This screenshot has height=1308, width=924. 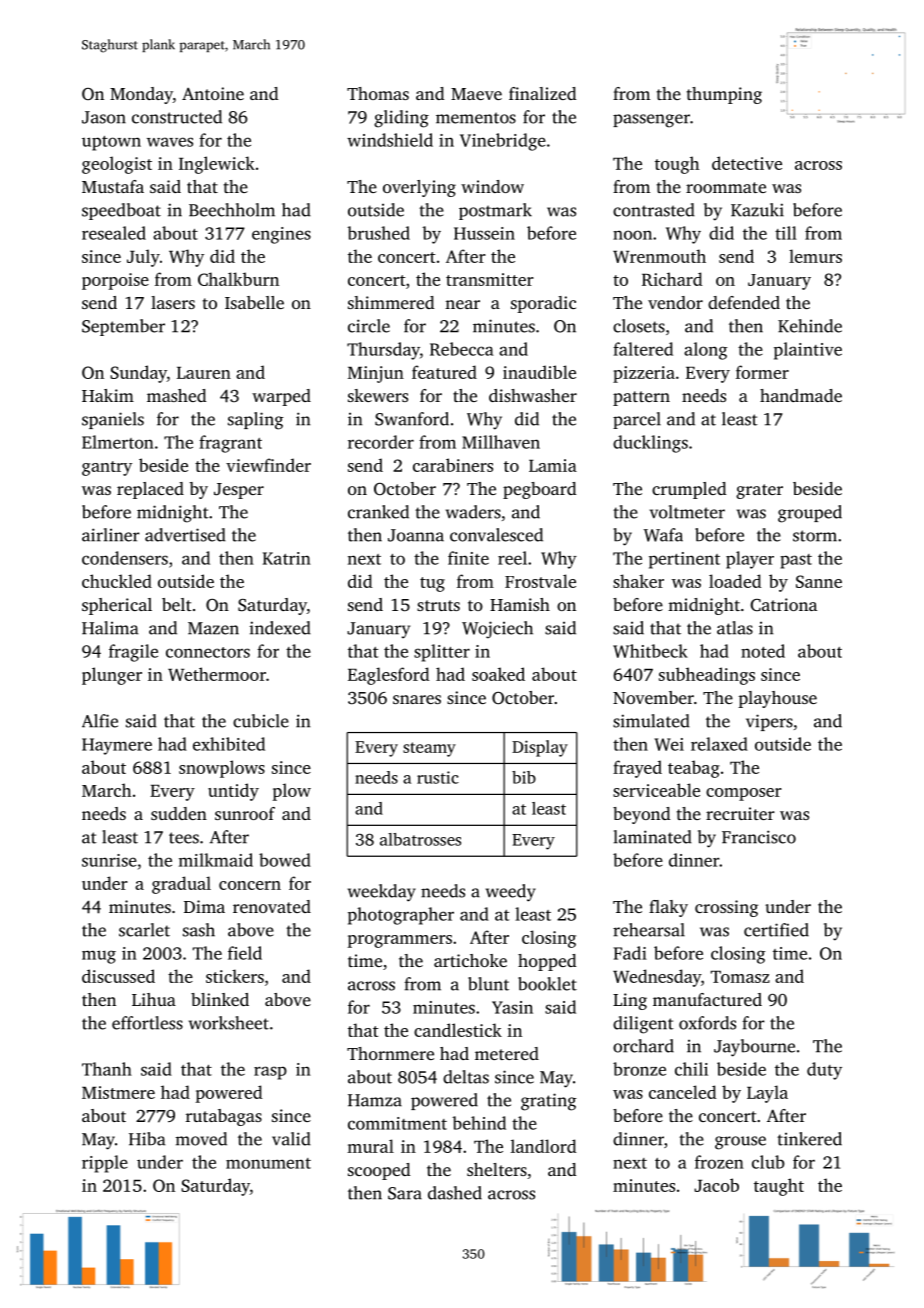 What do you see at coordinates (438, 777) in the screenshot?
I see `rustic` at bounding box center [438, 777].
